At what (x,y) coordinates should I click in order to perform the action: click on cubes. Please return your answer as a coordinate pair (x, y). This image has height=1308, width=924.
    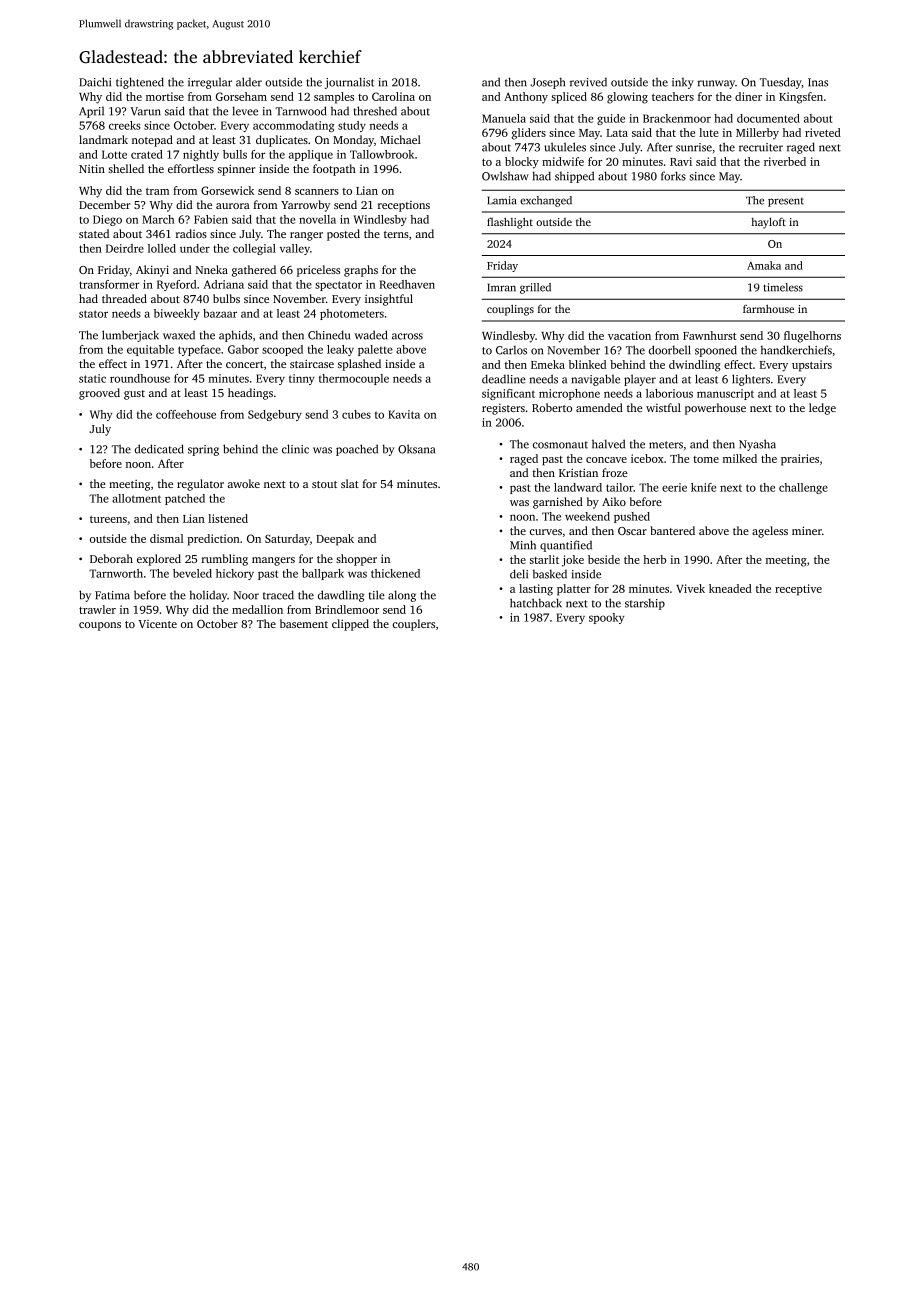
    Looking at the image, I should click on (356, 414).
